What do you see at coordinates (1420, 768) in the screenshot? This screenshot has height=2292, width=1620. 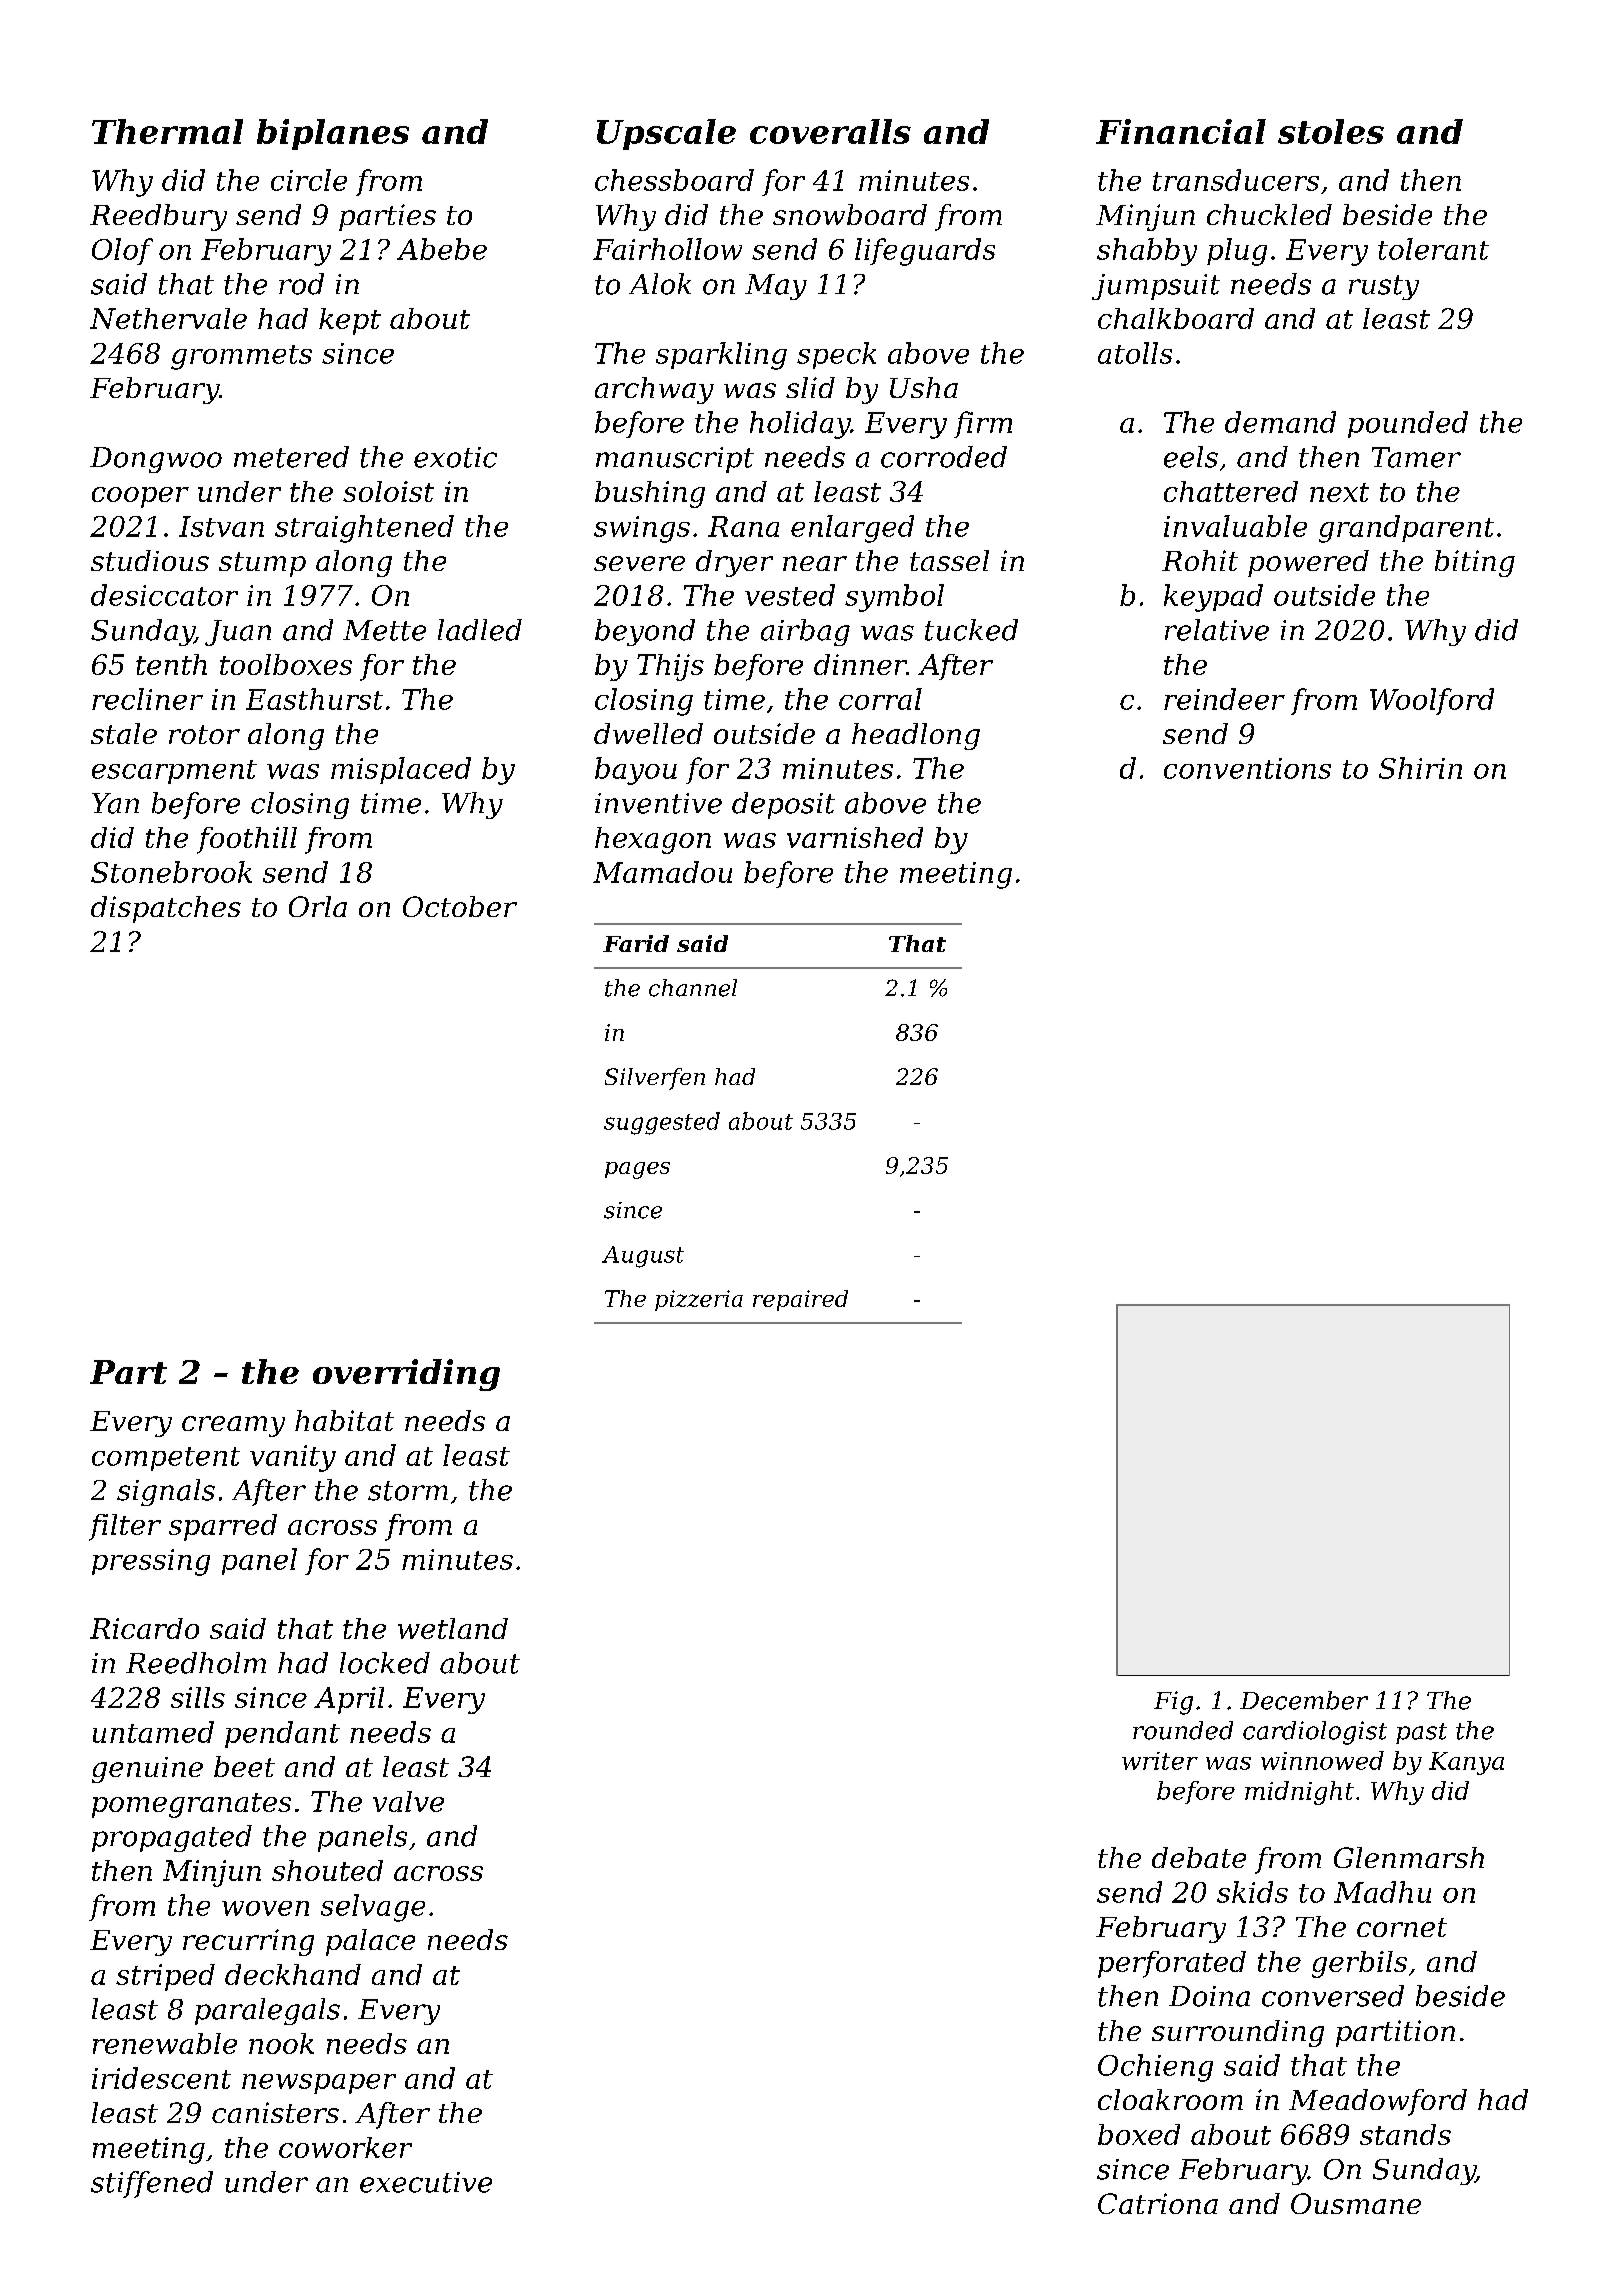 I see `Shirin` at bounding box center [1420, 768].
